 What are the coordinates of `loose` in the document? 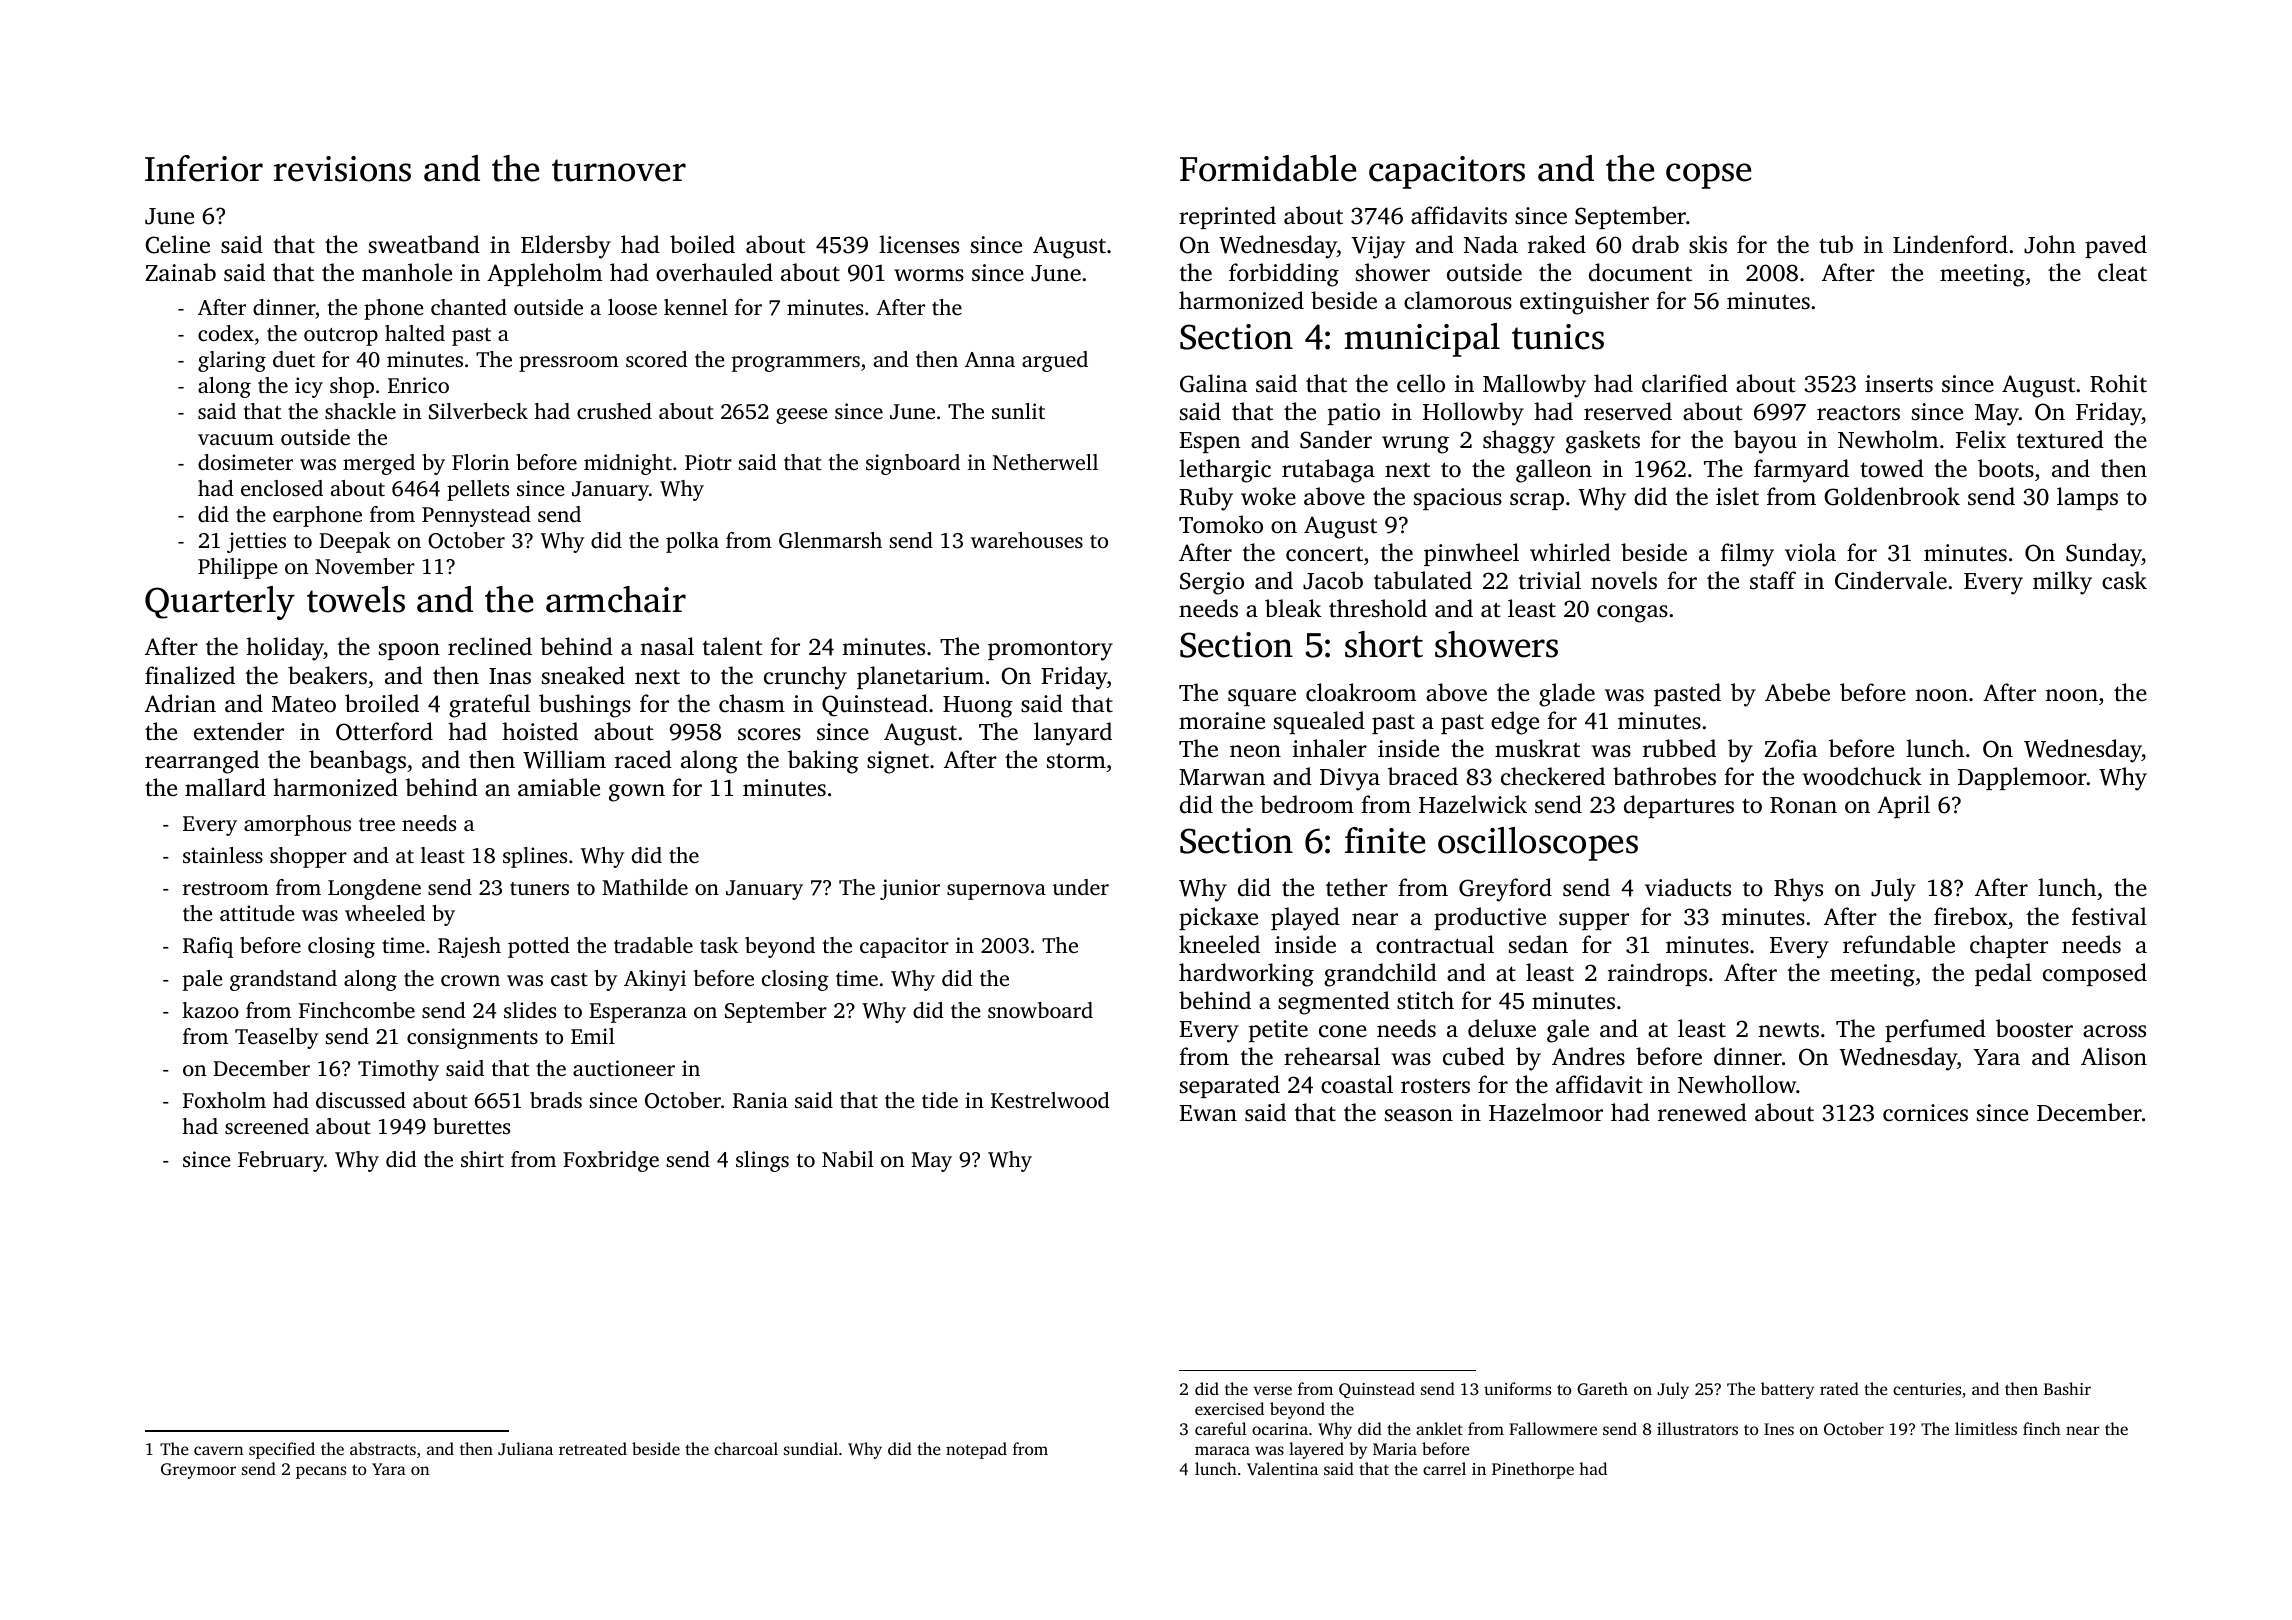 It's located at (632, 307).
